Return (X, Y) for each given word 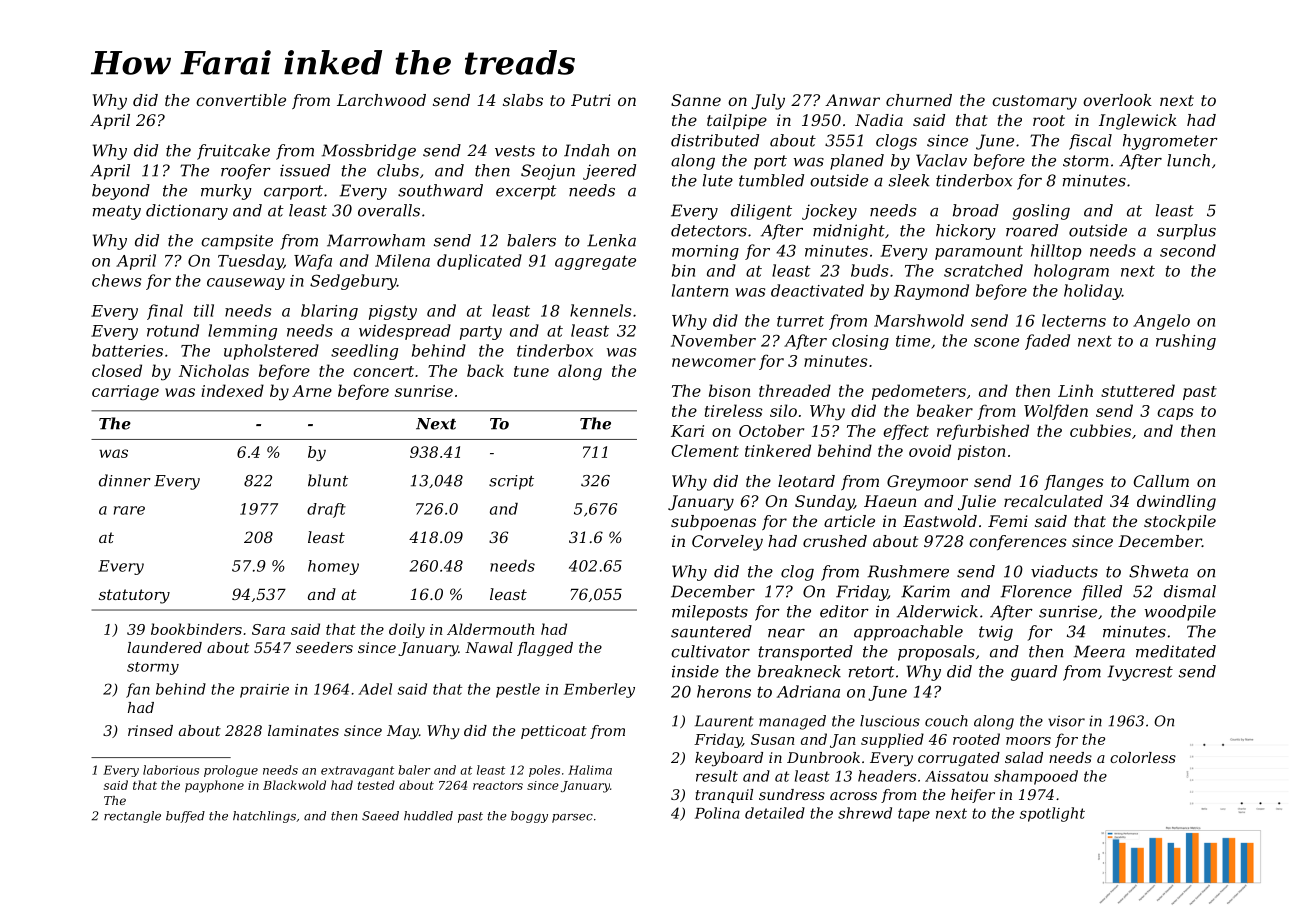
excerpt (526, 192)
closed (117, 370)
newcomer (714, 362)
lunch (1188, 160)
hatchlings (264, 817)
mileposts (710, 613)
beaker (945, 410)
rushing (1186, 342)
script (511, 482)
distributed (715, 140)
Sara (268, 629)
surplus (1186, 232)
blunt (328, 480)
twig (996, 633)
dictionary (187, 212)
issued (305, 170)
